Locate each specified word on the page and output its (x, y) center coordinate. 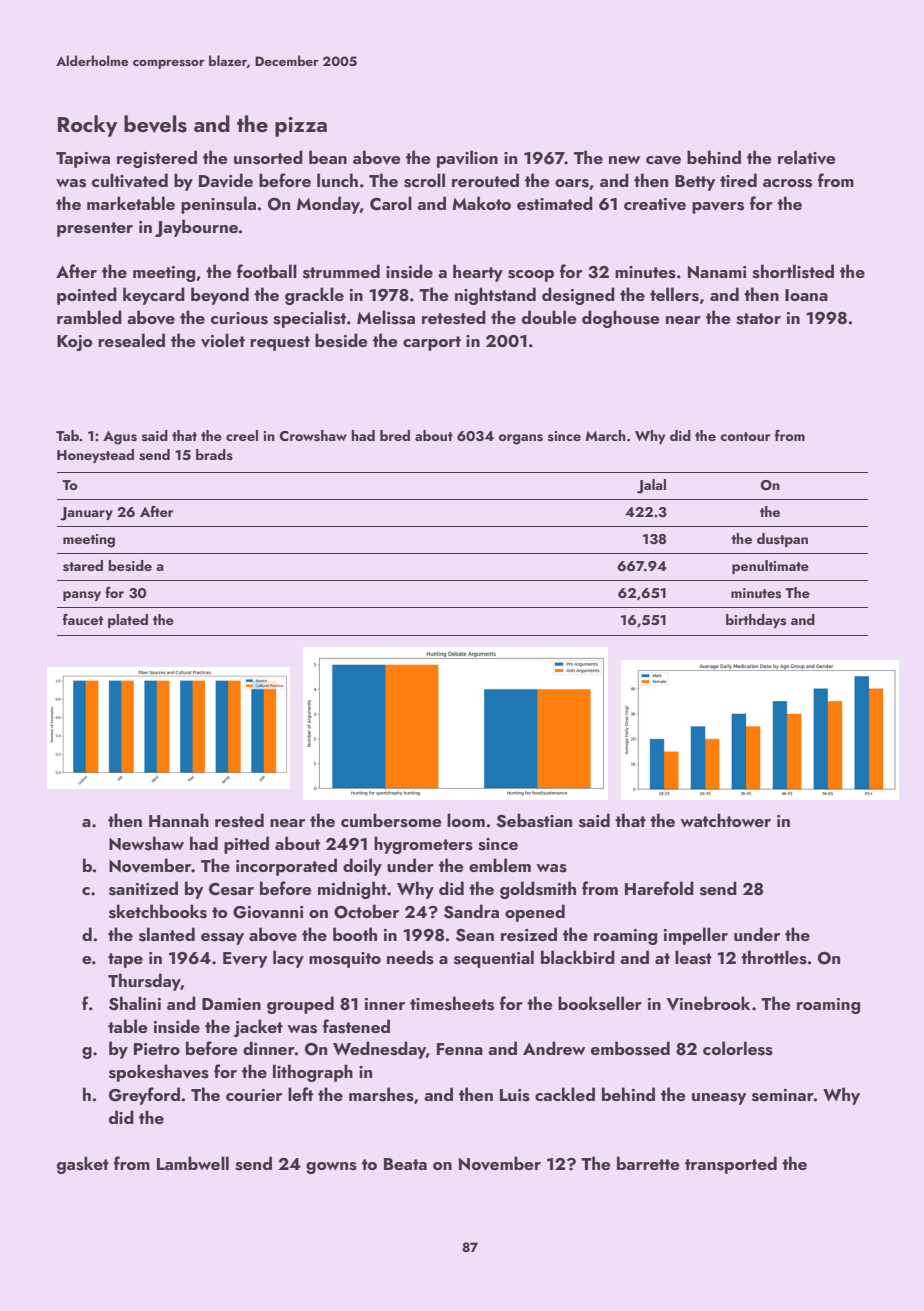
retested (454, 317)
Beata (405, 1164)
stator (758, 319)
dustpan (782, 540)
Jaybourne (196, 228)
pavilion (467, 159)
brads (214, 455)
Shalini (135, 1003)
